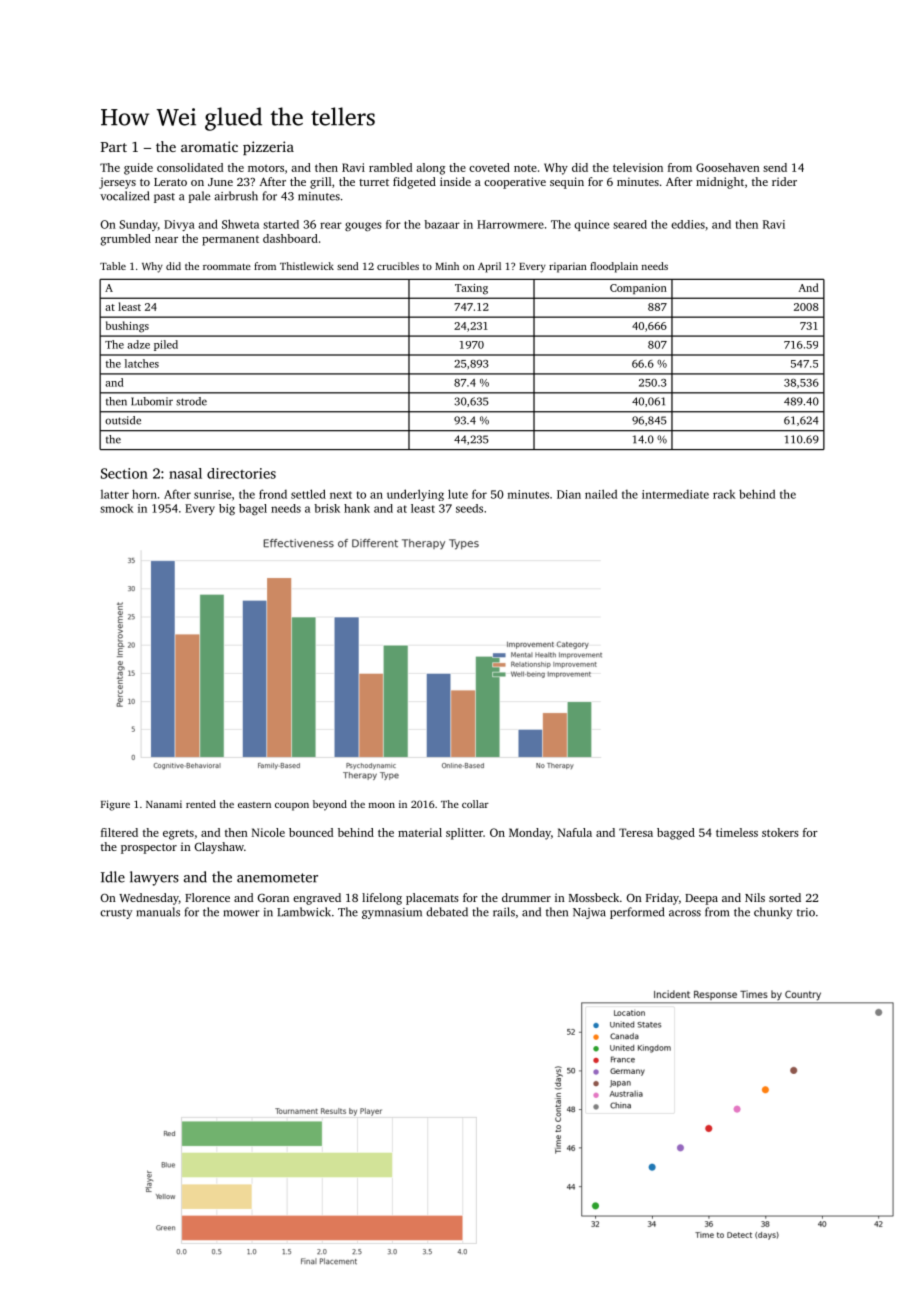  What do you see at coordinates (773, 913) in the screenshot?
I see `chunky` at bounding box center [773, 913].
